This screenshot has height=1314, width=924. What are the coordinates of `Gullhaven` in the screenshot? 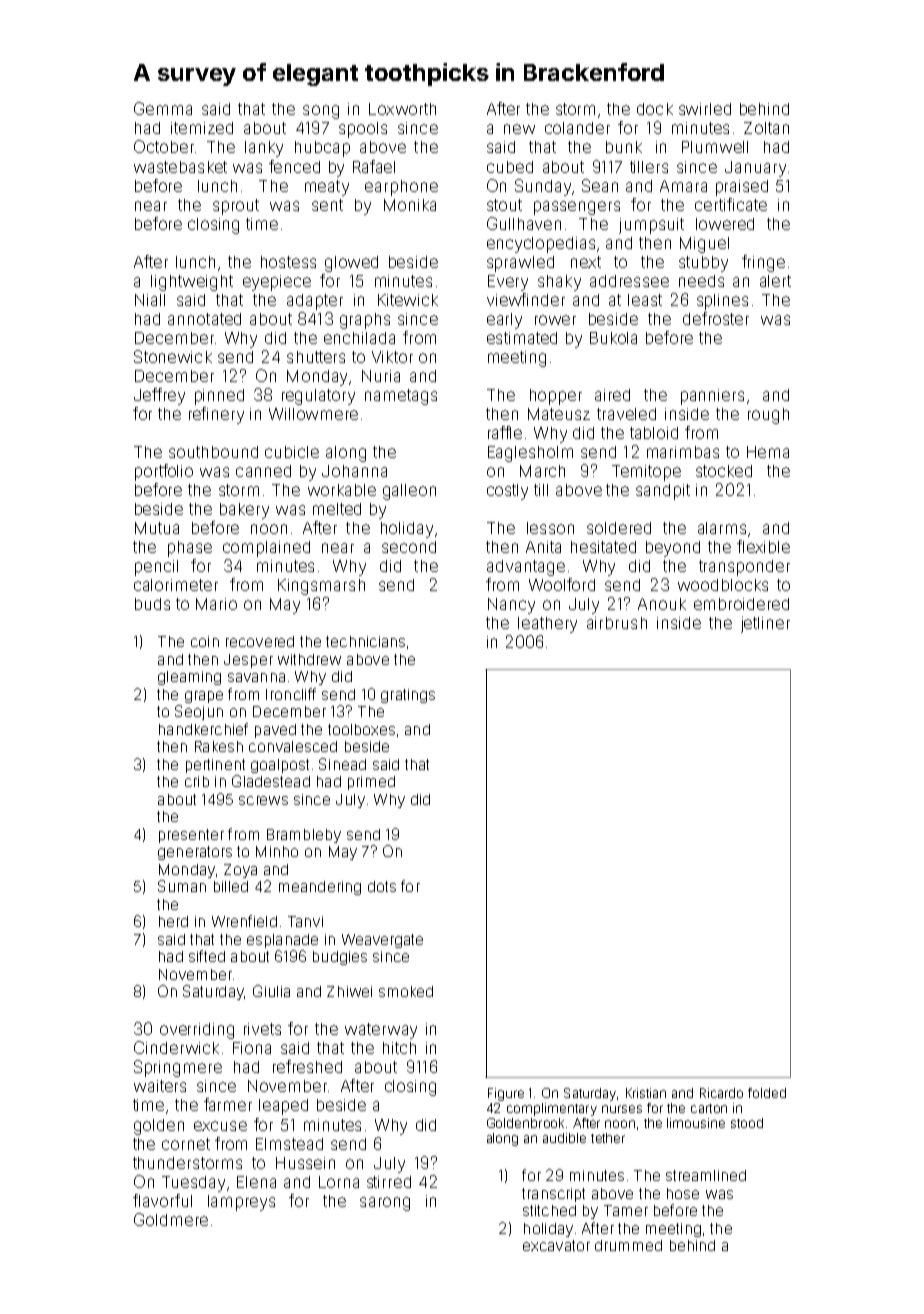 It's located at (524, 223).
